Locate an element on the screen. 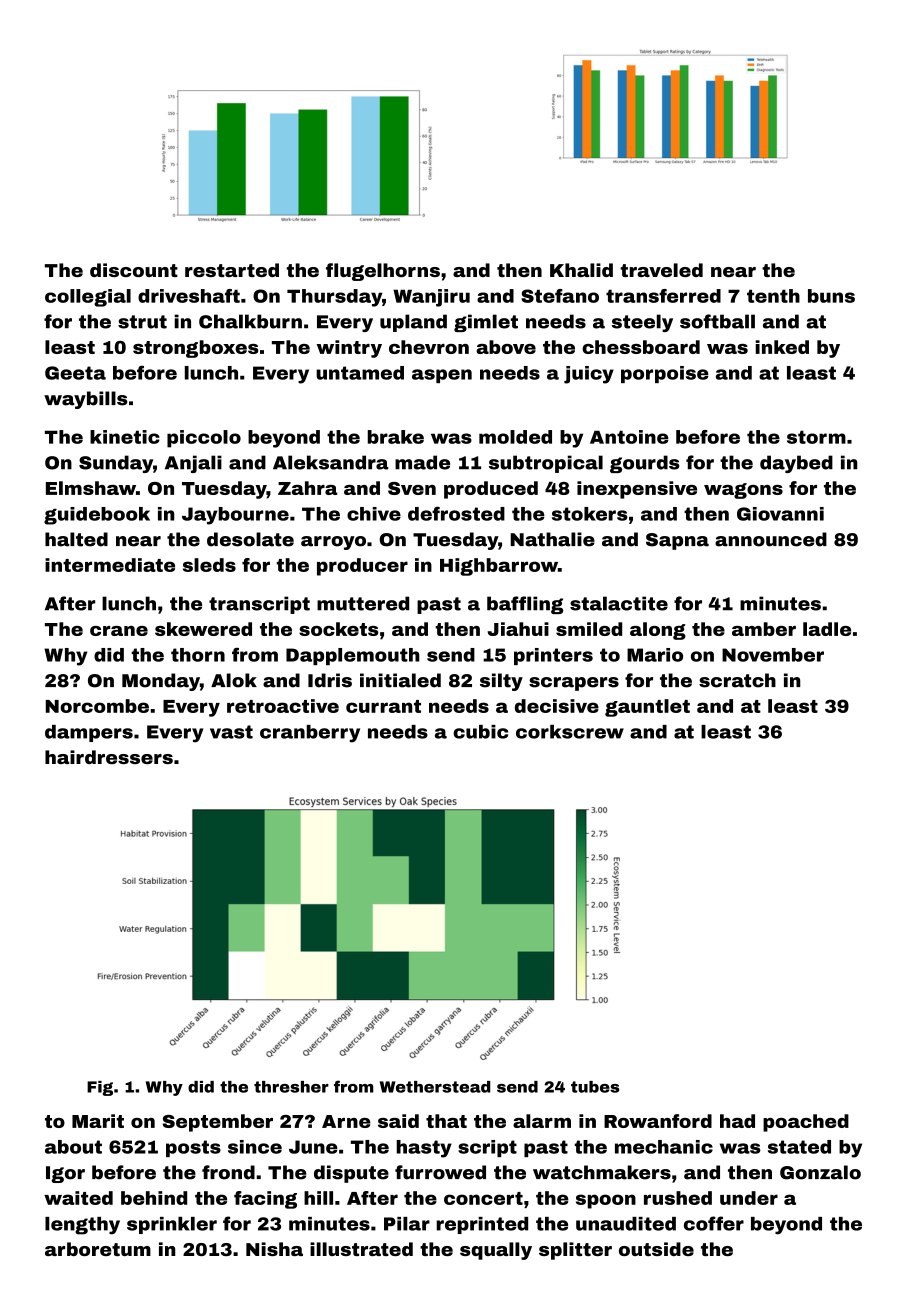 The height and width of the screenshot is (1316, 908). Wetherstead is located at coordinates (435, 1087).
